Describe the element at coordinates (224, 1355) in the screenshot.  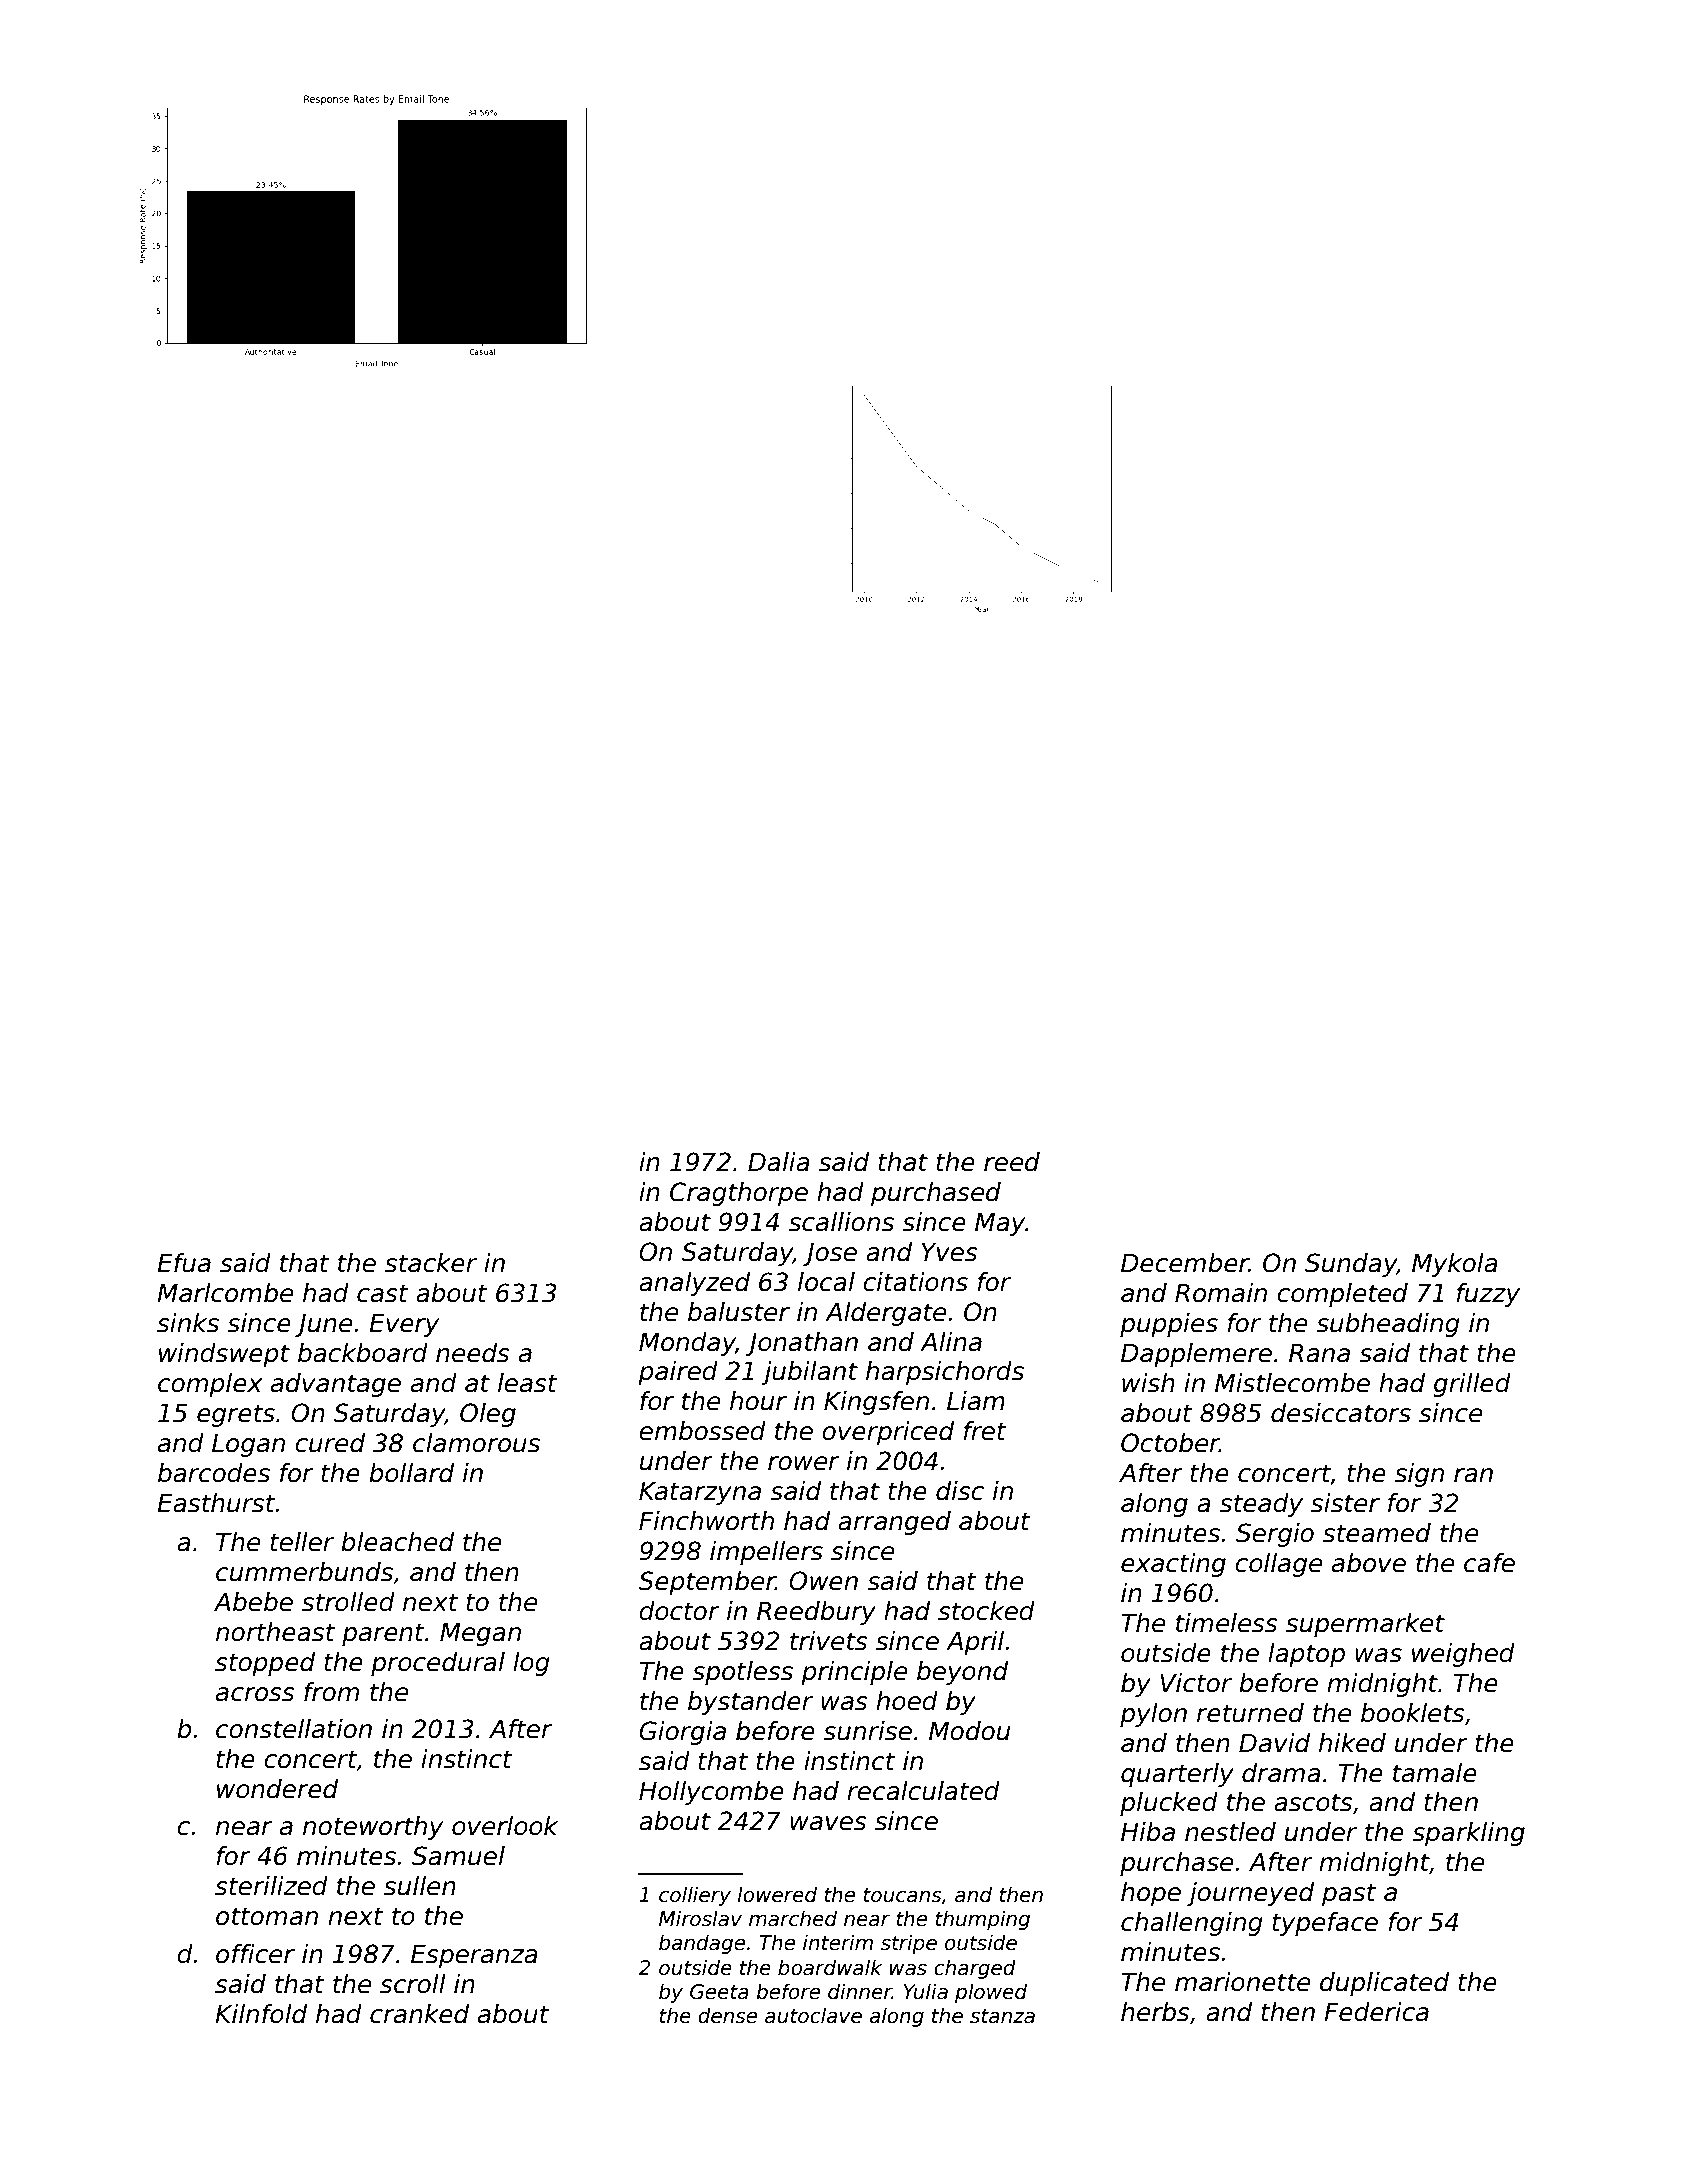
I see `windswept` at that location.
